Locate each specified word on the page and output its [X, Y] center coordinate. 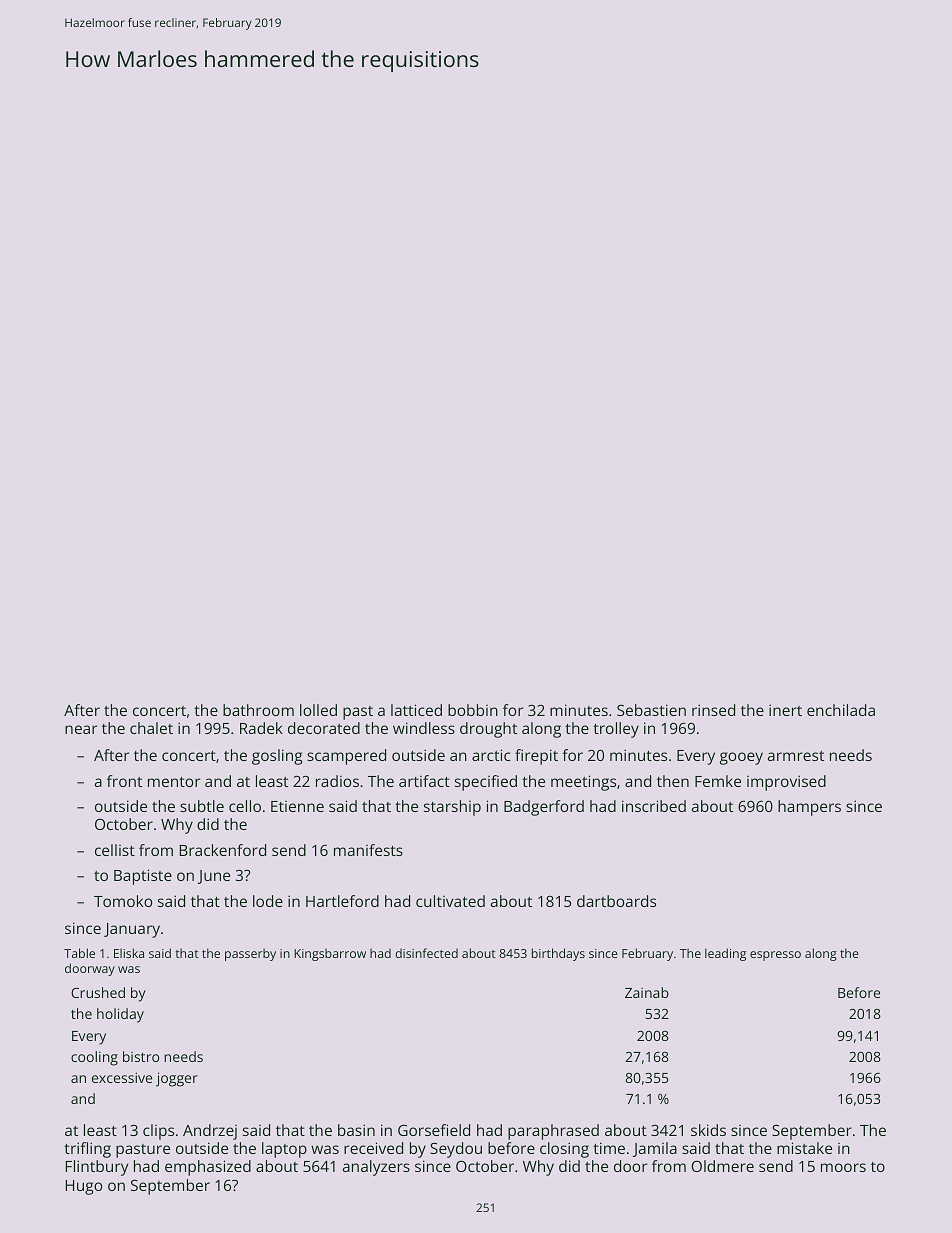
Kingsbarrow [330, 954]
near [81, 729]
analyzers [376, 1168]
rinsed [713, 710]
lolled [318, 710]
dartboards [616, 901]
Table [79, 953]
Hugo [84, 1187]
